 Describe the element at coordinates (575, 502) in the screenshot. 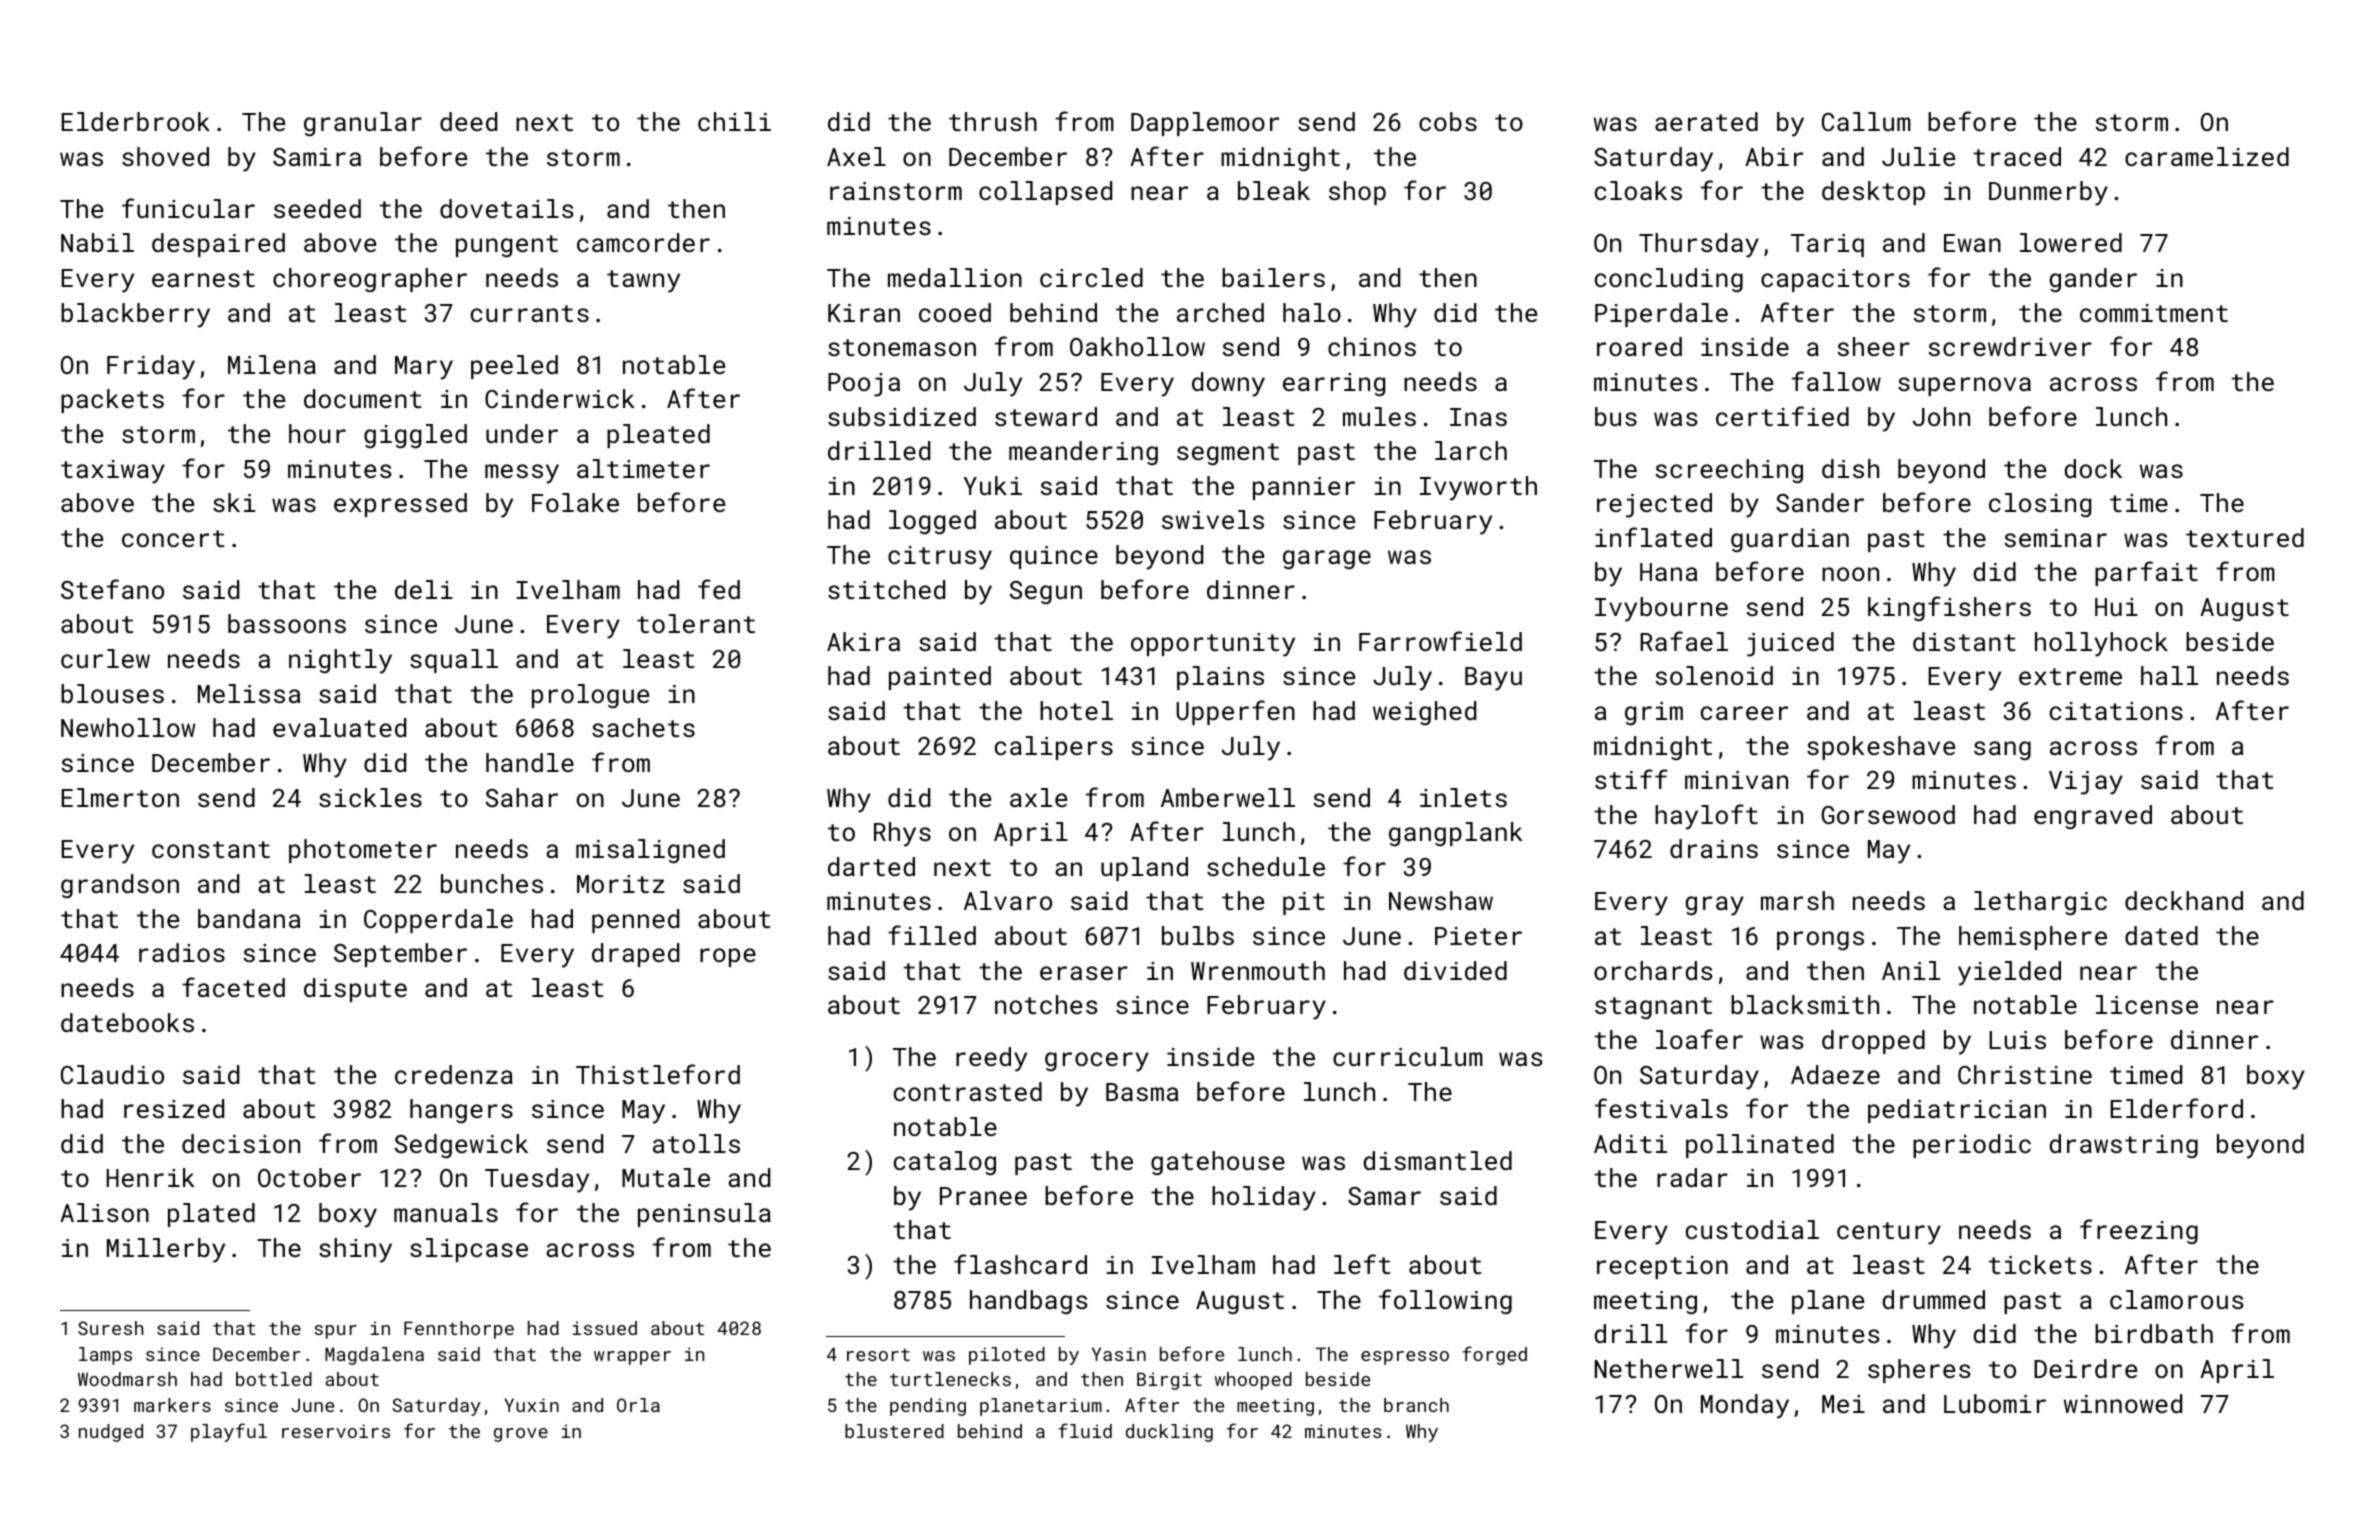

I see `Folake` at that location.
